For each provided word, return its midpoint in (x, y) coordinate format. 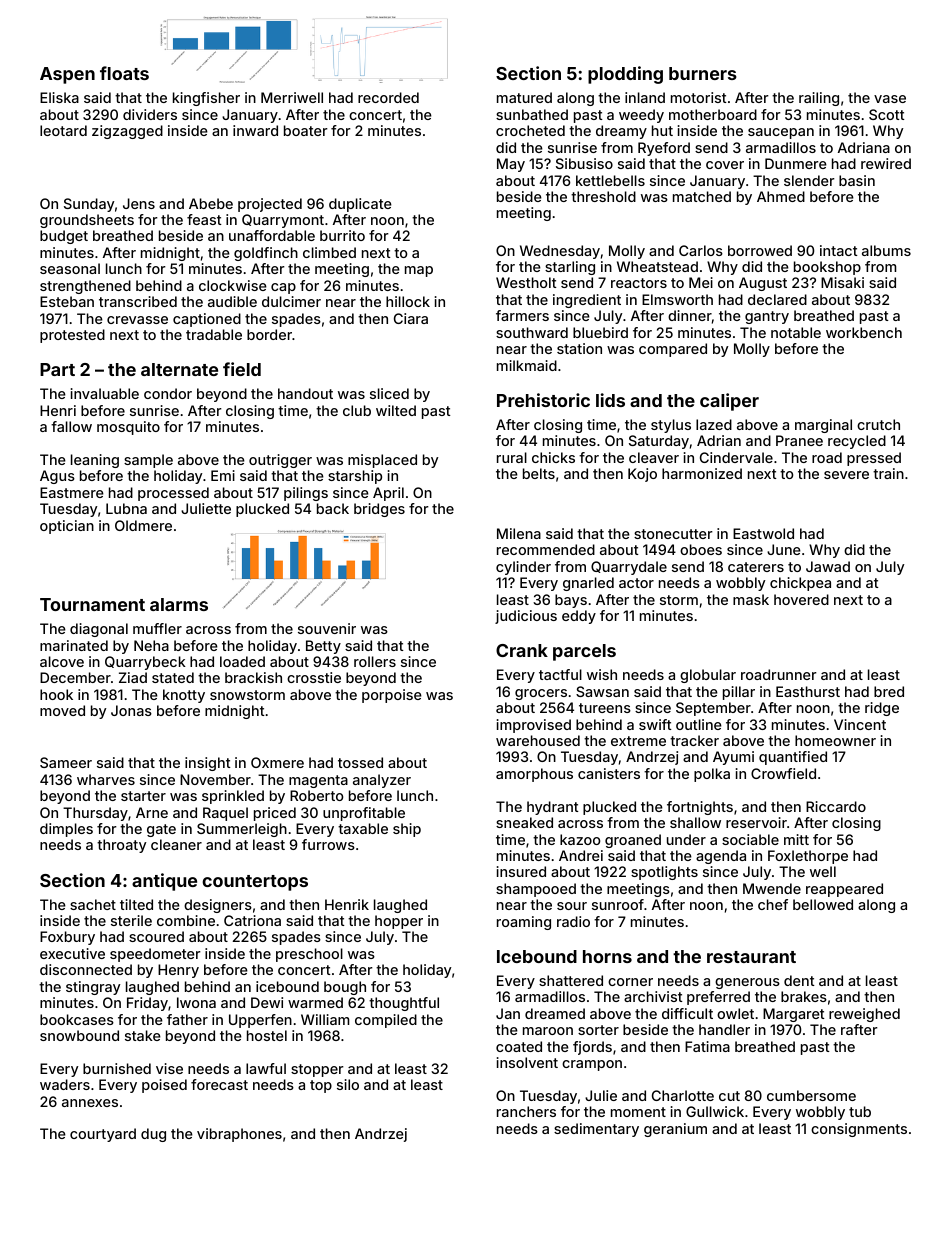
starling (570, 268)
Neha (151, 645)
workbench (864, 332)
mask (751, 599)
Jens (139, 203)
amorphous (534, 775)
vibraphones (239, 1135)
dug (153, 1135)
